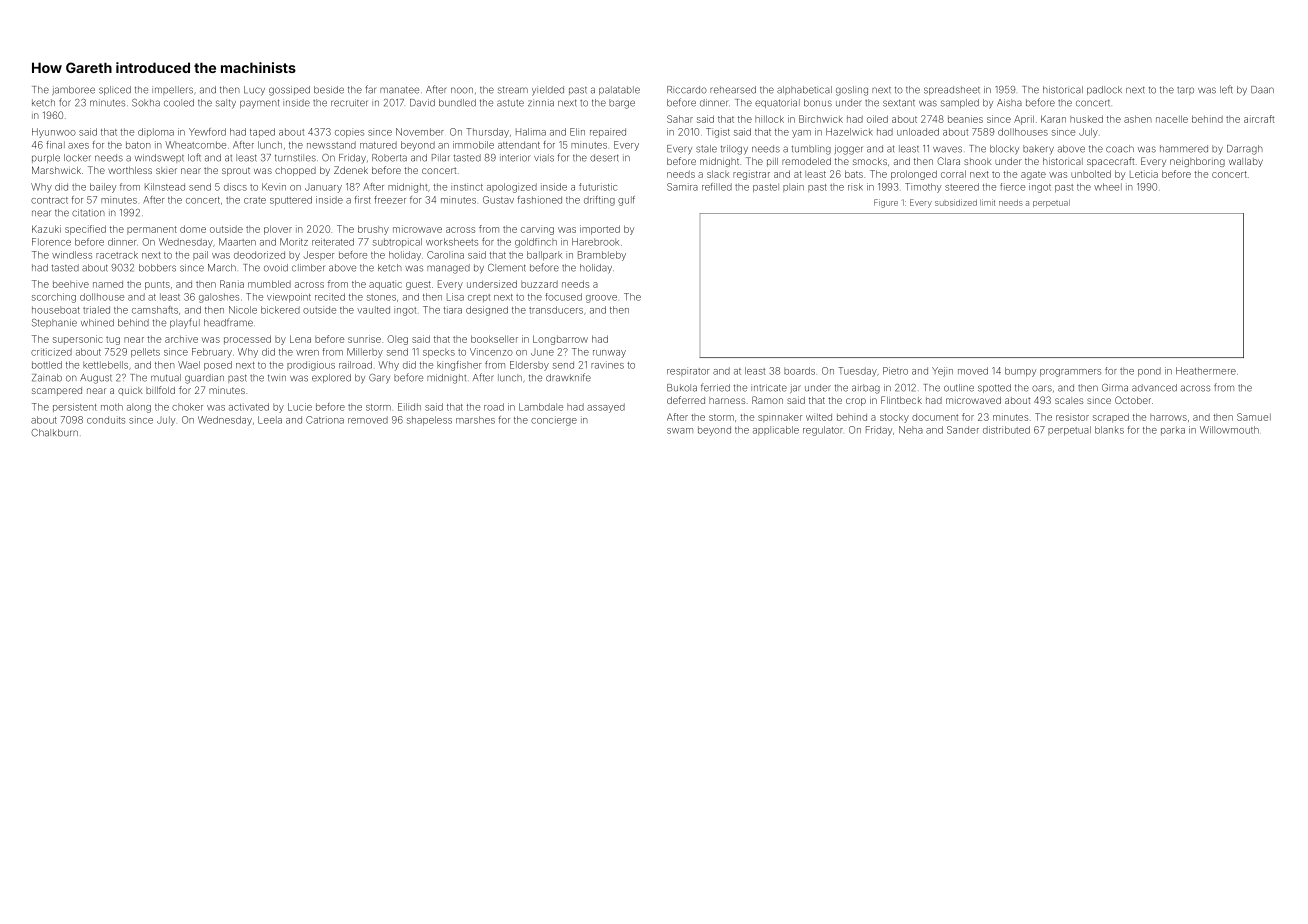  I want to click on bickered, so click(280, 310).
